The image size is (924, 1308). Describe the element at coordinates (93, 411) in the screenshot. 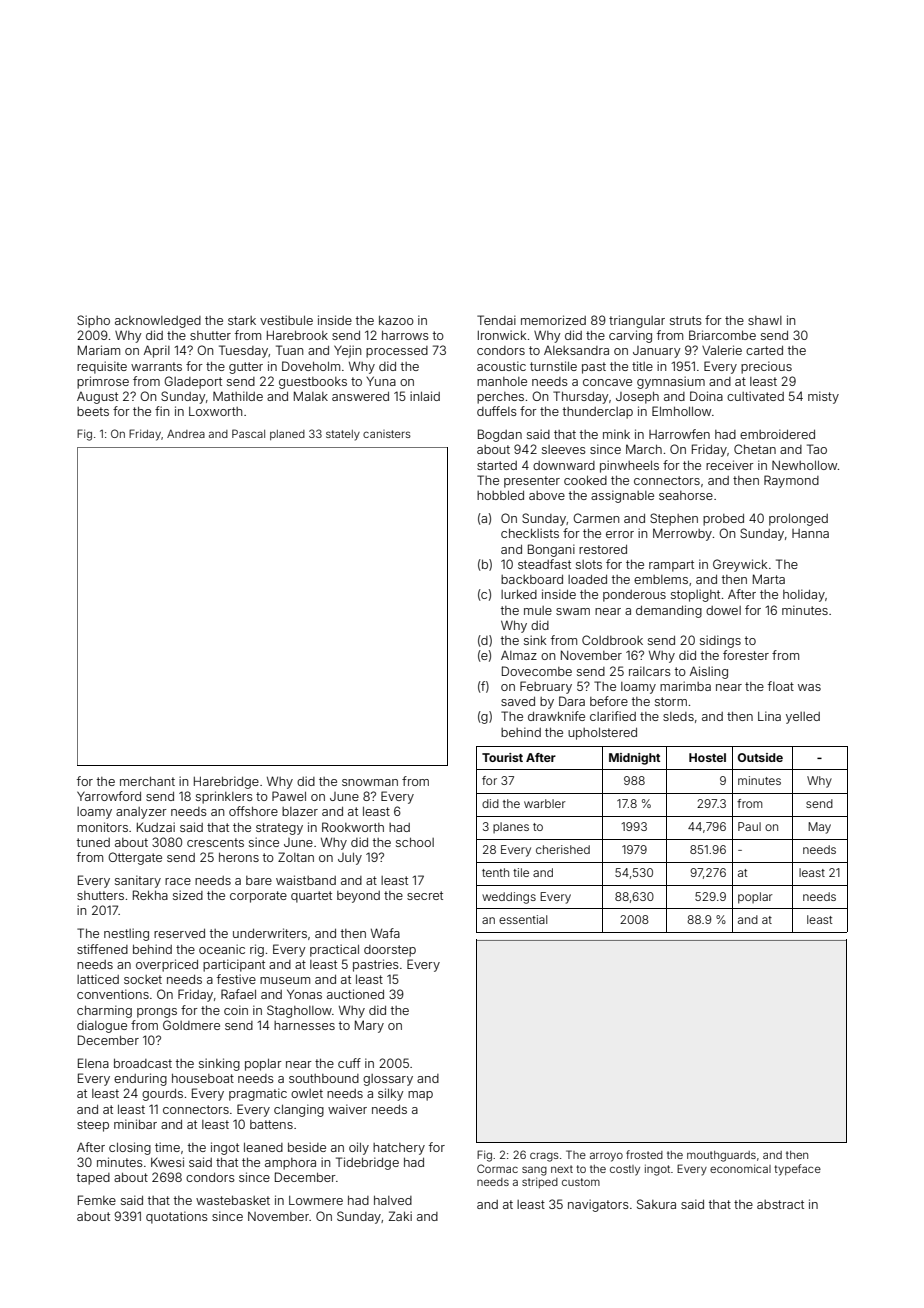

I see `beets` at that location.
